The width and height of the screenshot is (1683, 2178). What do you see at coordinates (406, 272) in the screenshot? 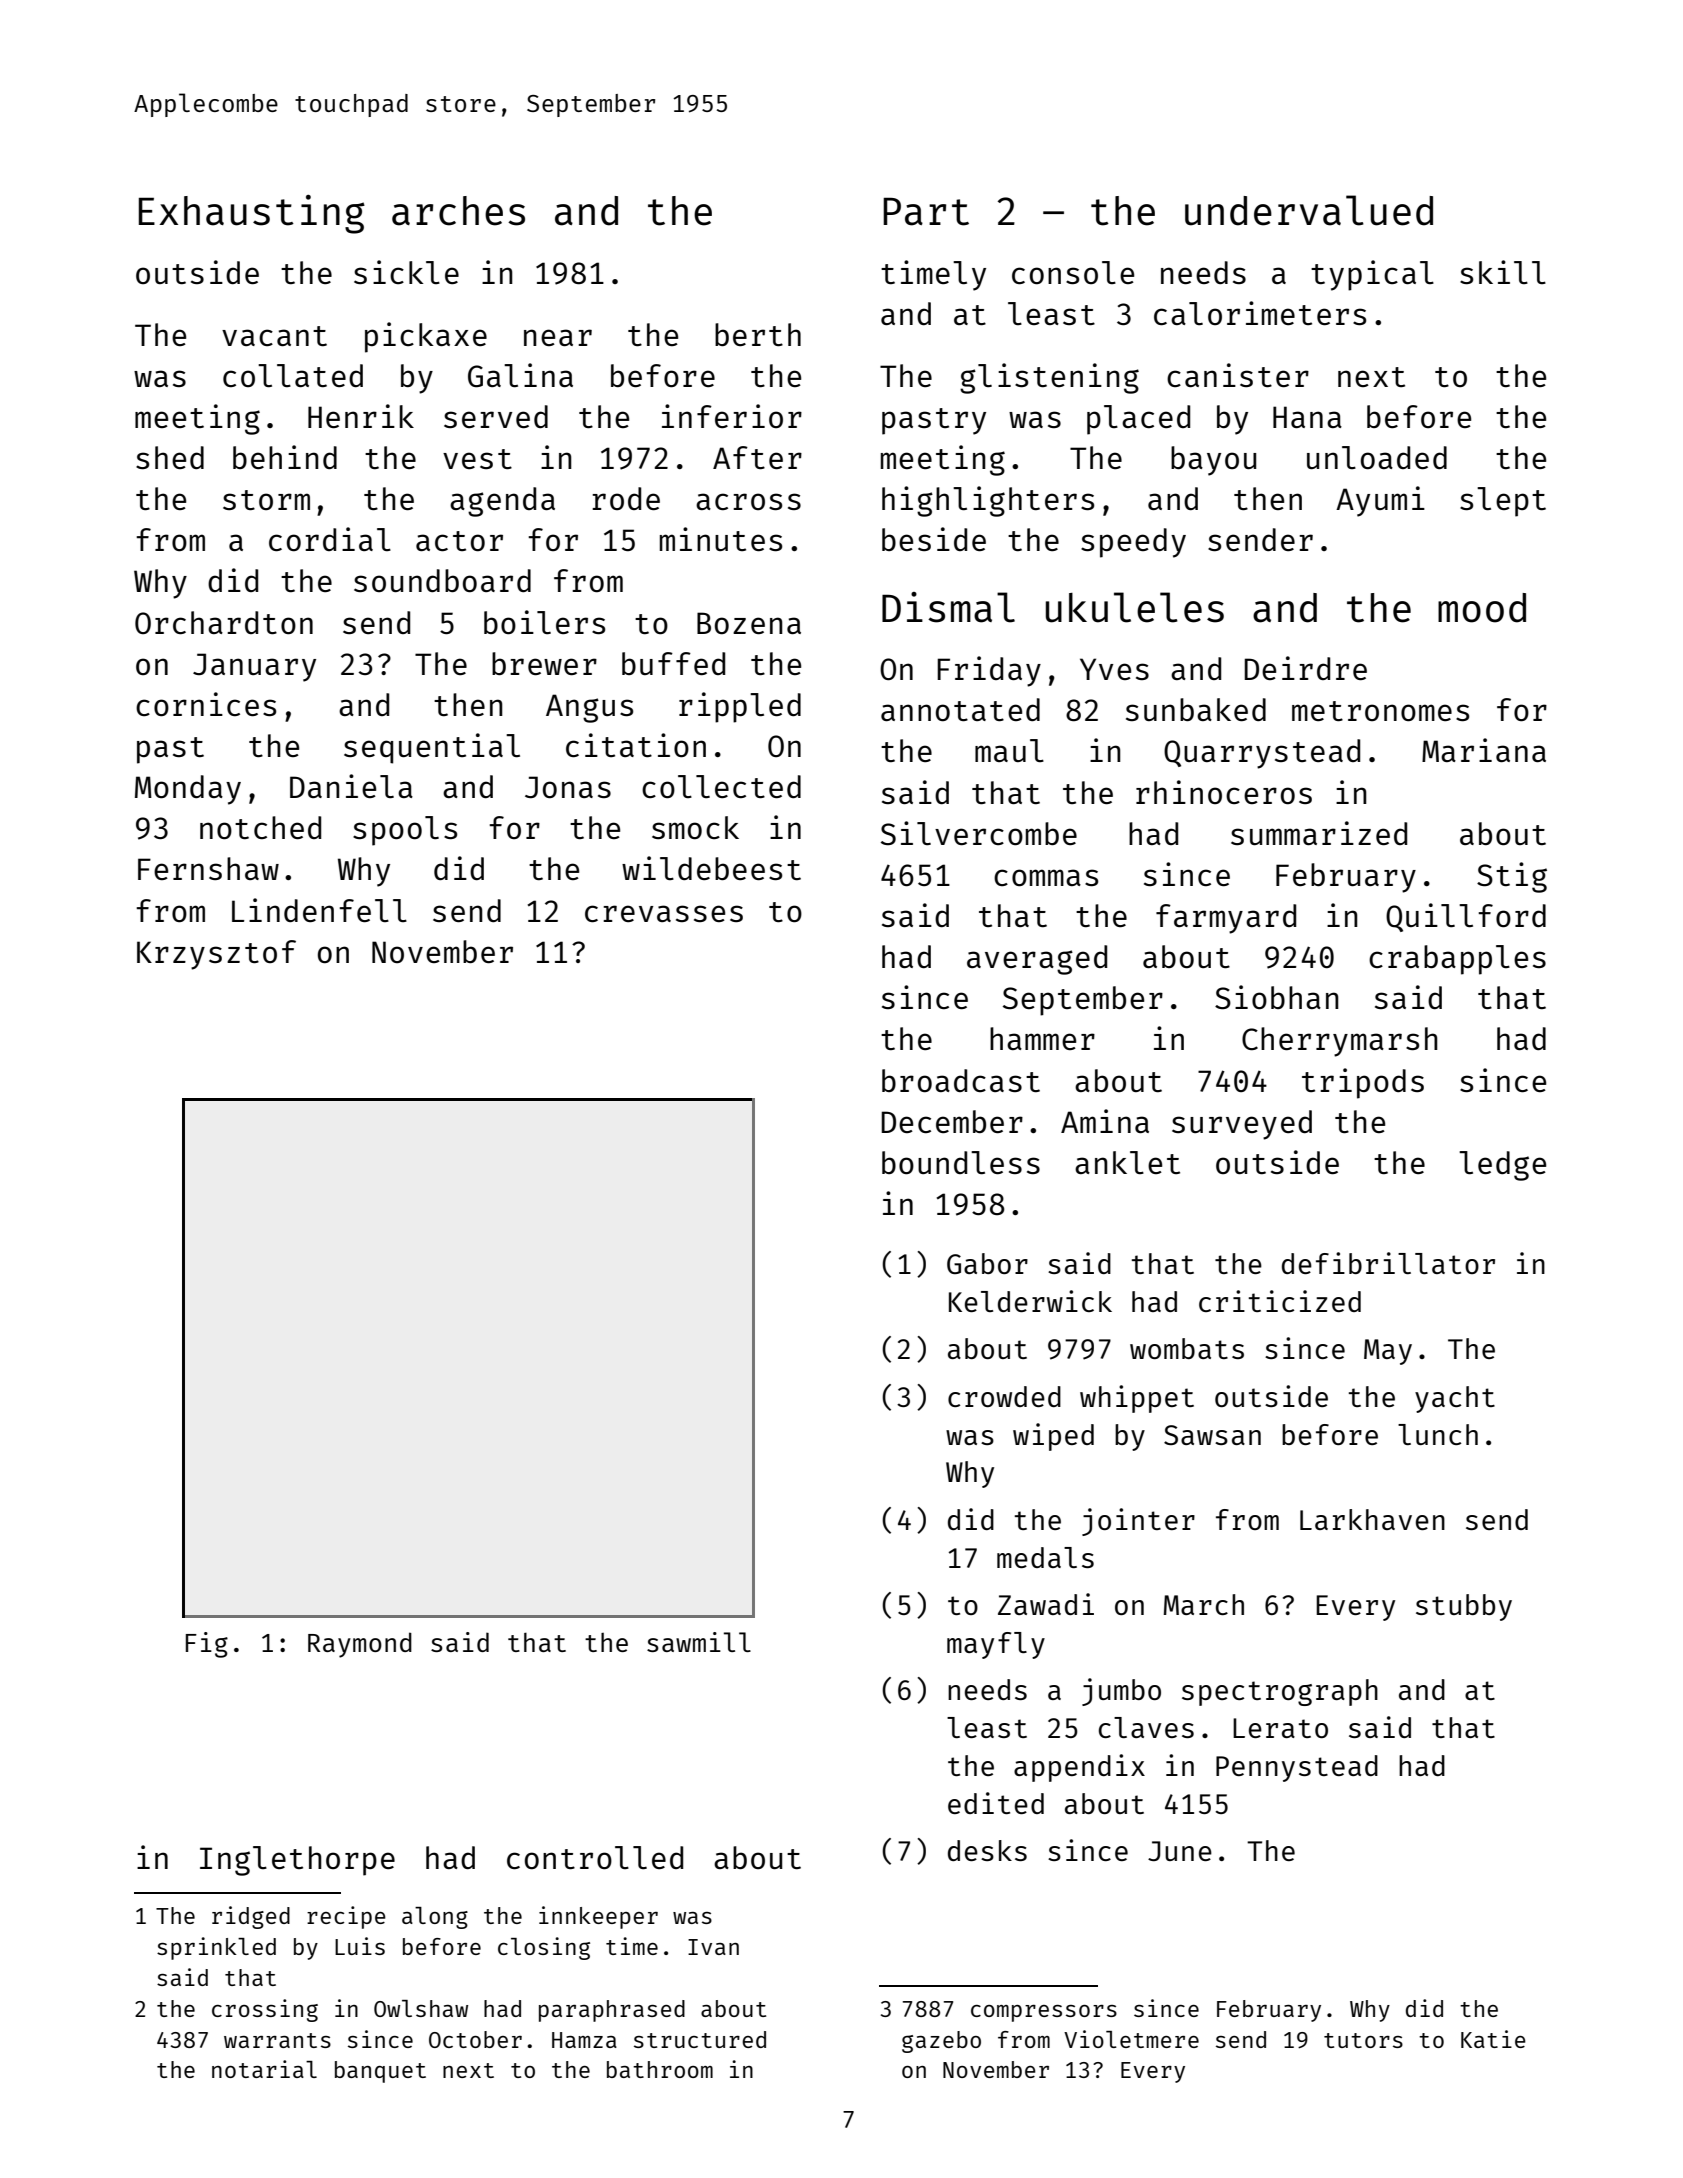
I see `sickle` at bounding box center [406, 272].
